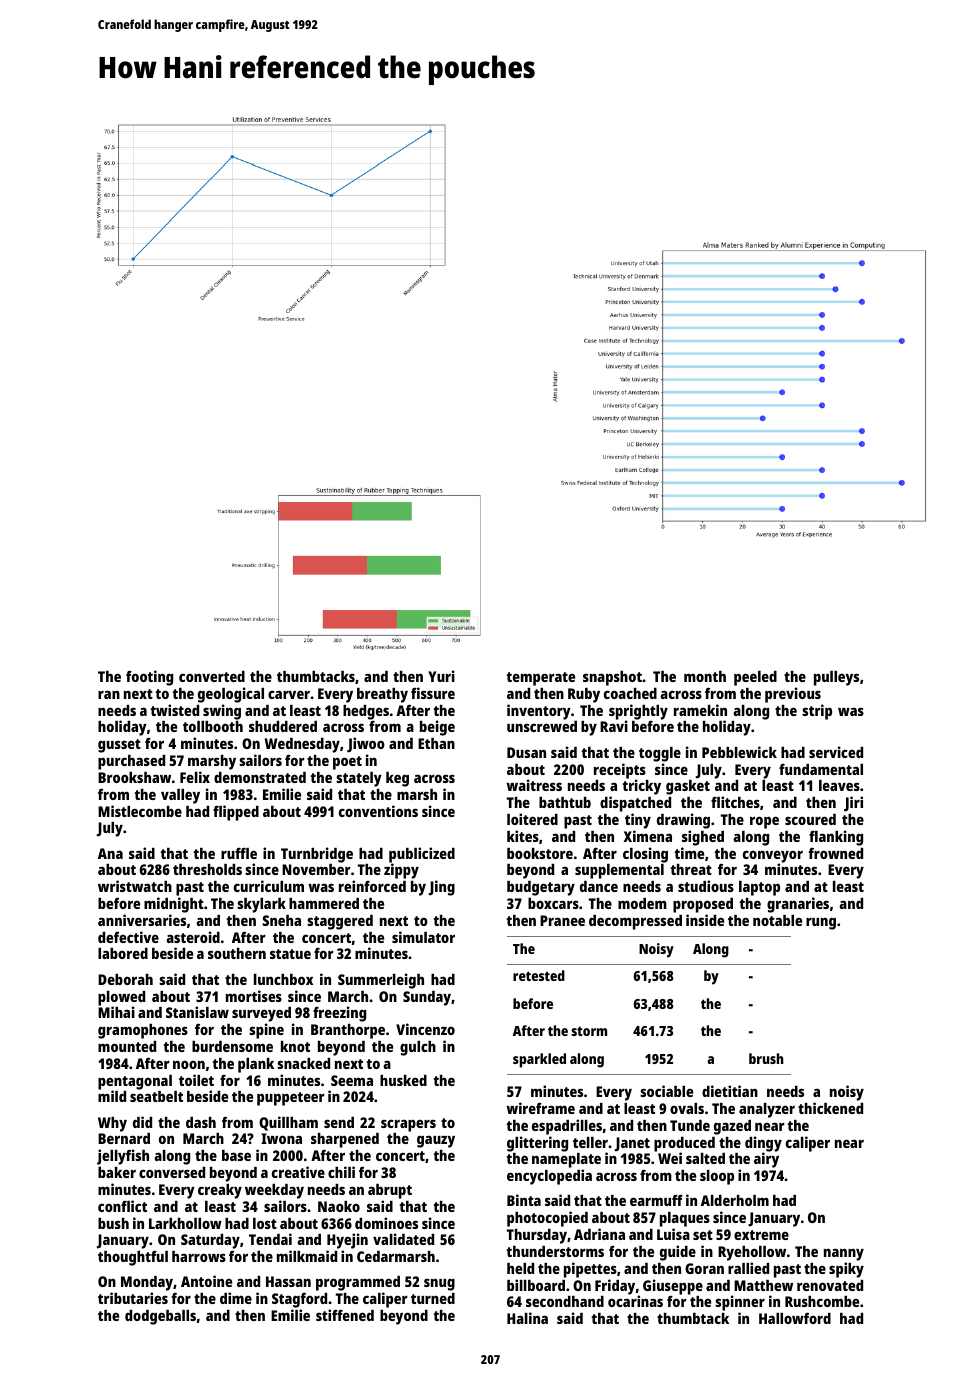 Image resolution: width=962 pixels, height=1394 pixels. What do you see at coordinates (534, 785) in the screenshot?
I see `waitress` at bounding box center [534, 785].
